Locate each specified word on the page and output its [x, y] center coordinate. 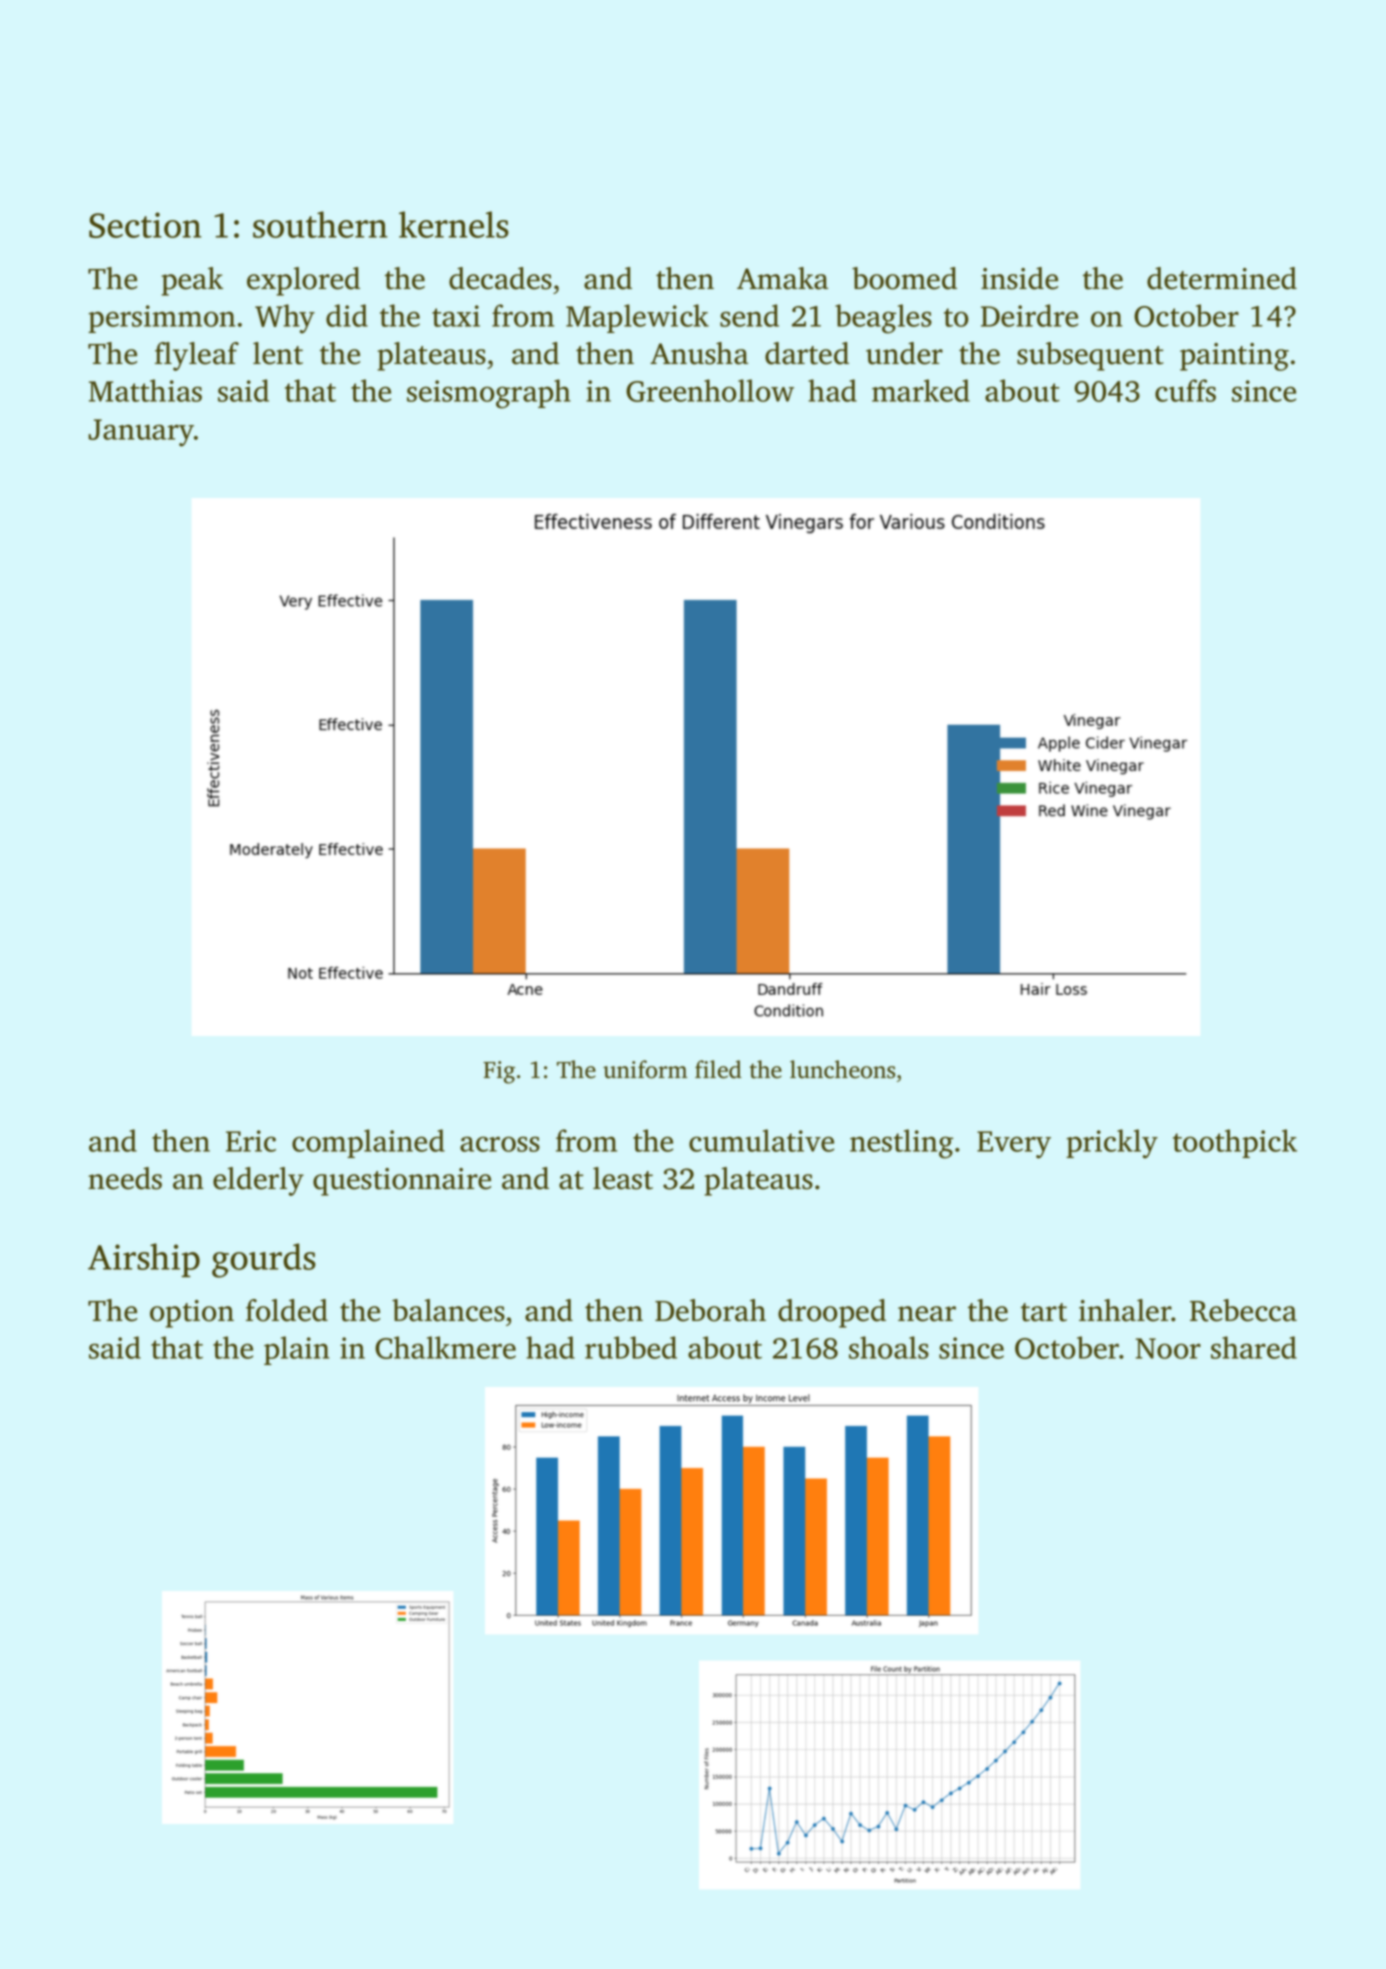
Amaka [782, 278]
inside [1019, 278]
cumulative [761, 1140]
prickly [1112, 1144]
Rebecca [1243, 1310]
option [192, 1314]
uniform [645, 1069]
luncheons [842, 1069]
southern [320, 224]
